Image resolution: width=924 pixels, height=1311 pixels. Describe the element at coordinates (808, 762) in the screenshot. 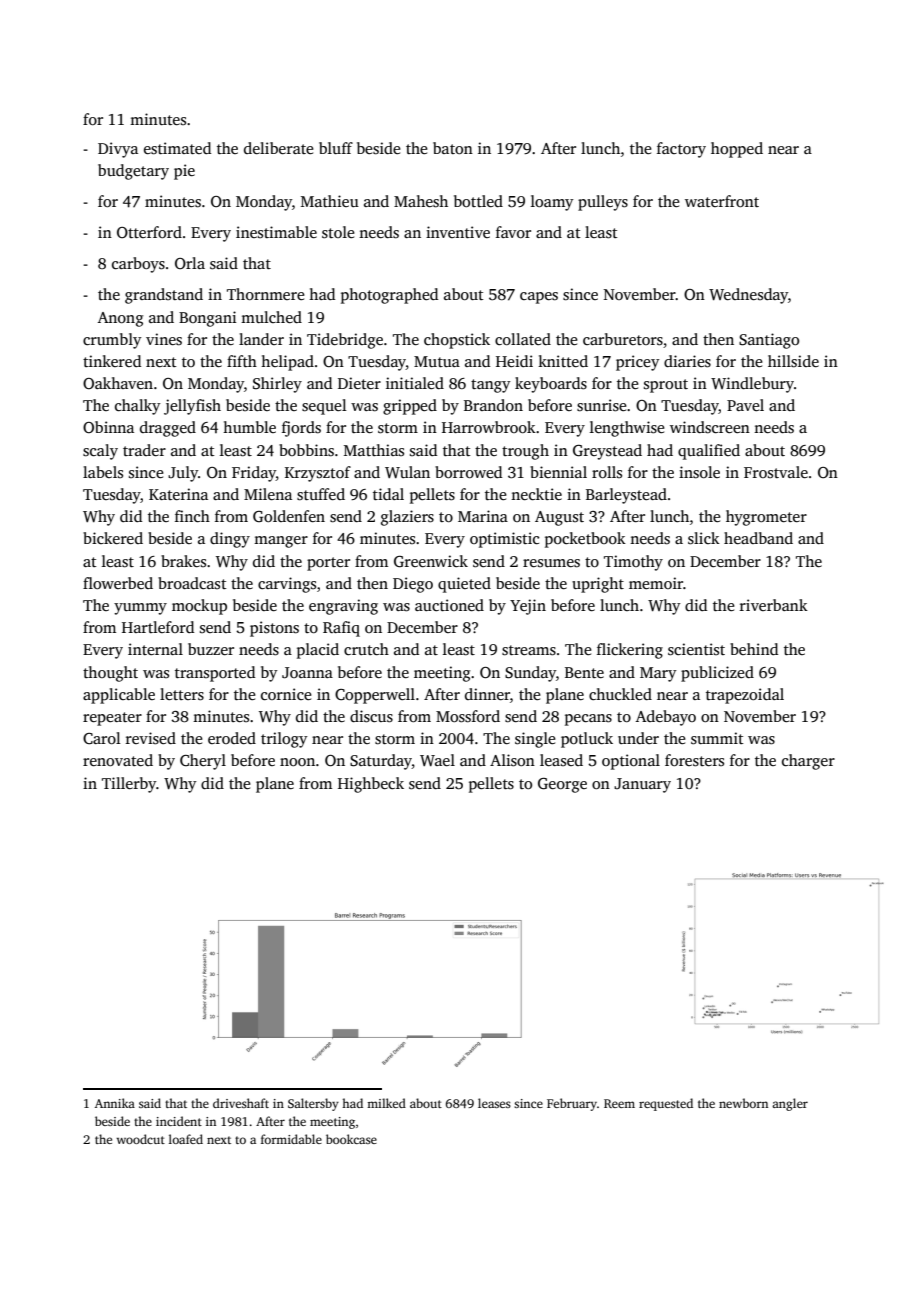

I see `charger` at that location.
